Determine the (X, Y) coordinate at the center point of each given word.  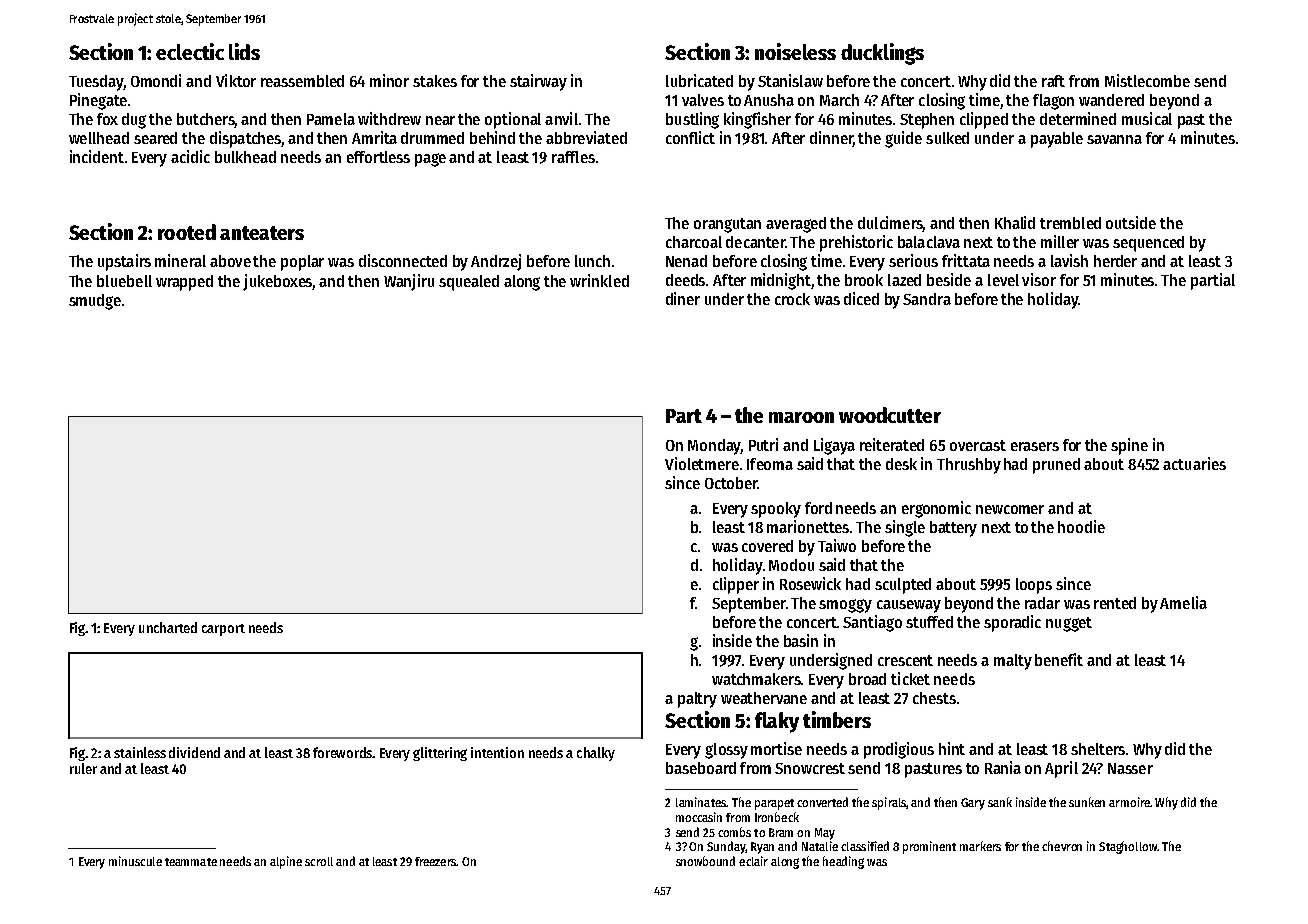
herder (1115, 261)
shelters (1098, 749)
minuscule (135, 861)
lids (244, 51)
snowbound (705, 861)
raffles (573, 157)
